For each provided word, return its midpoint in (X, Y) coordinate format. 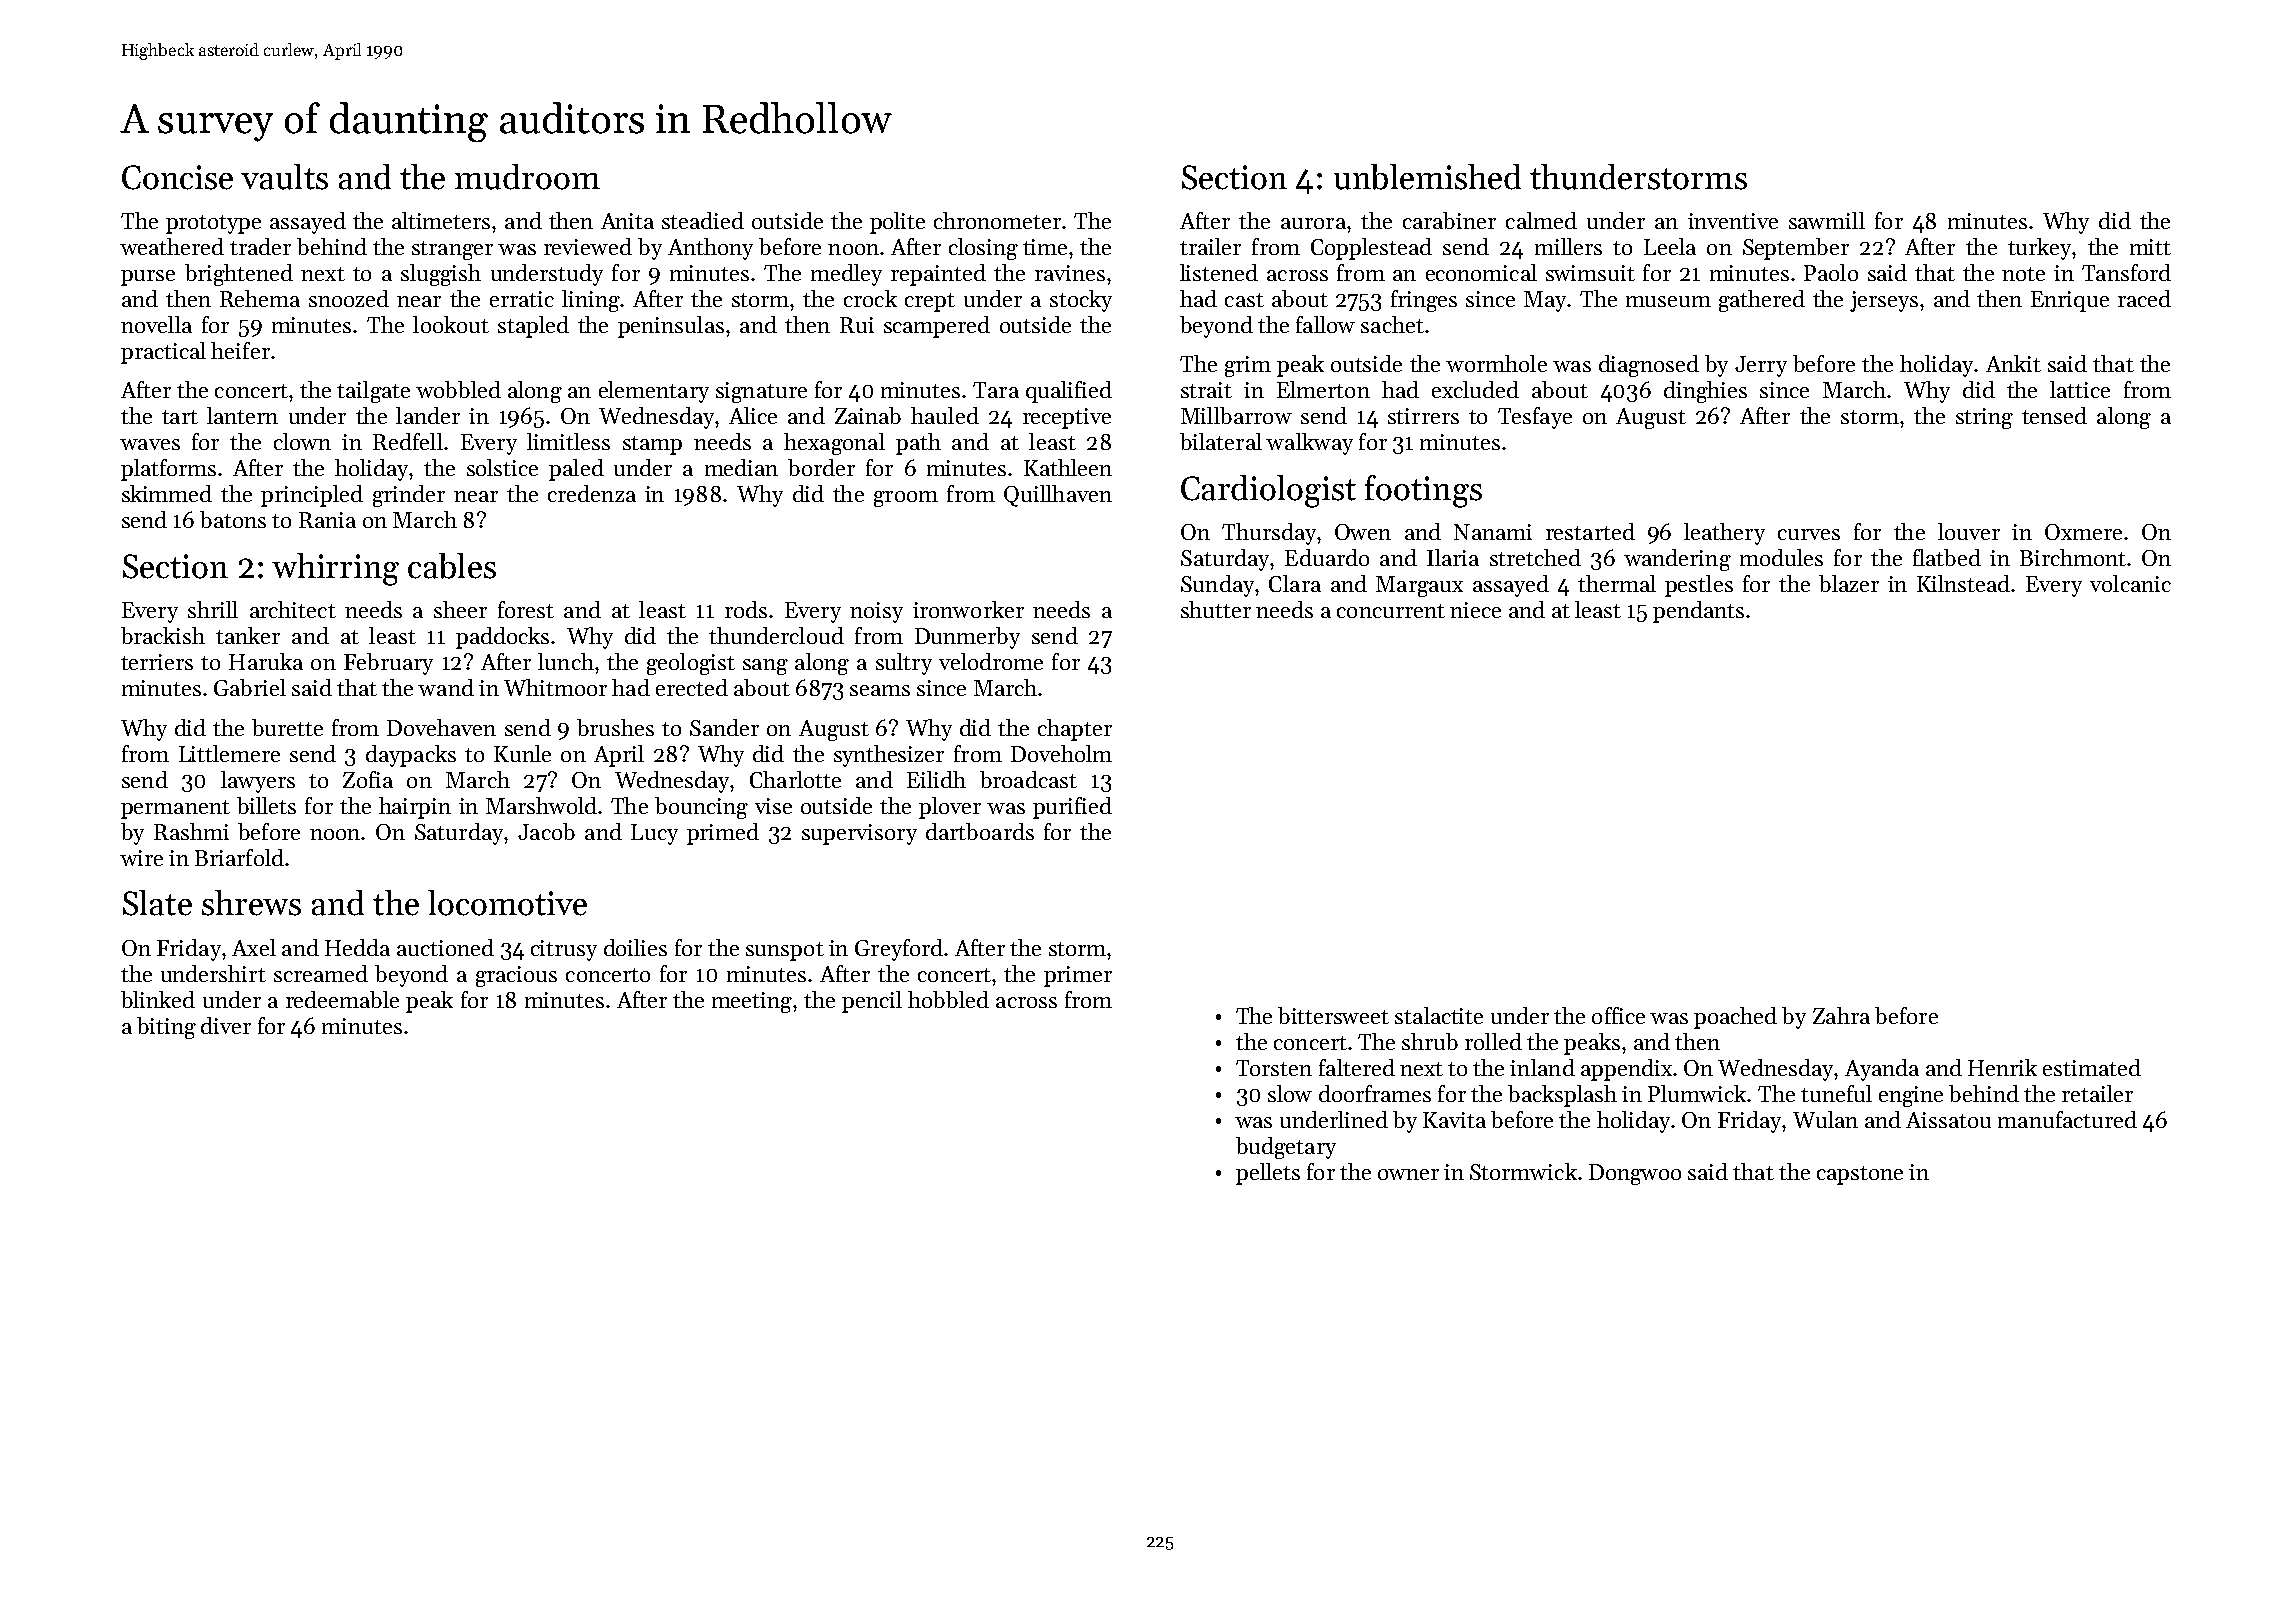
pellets (1268, 1174)
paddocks (502, 638)
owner (1408, 1174)
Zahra (1841, 1015)
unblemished (1427, 177)
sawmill (1827, 220)
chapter (1075, 730)
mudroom (527, 177)
